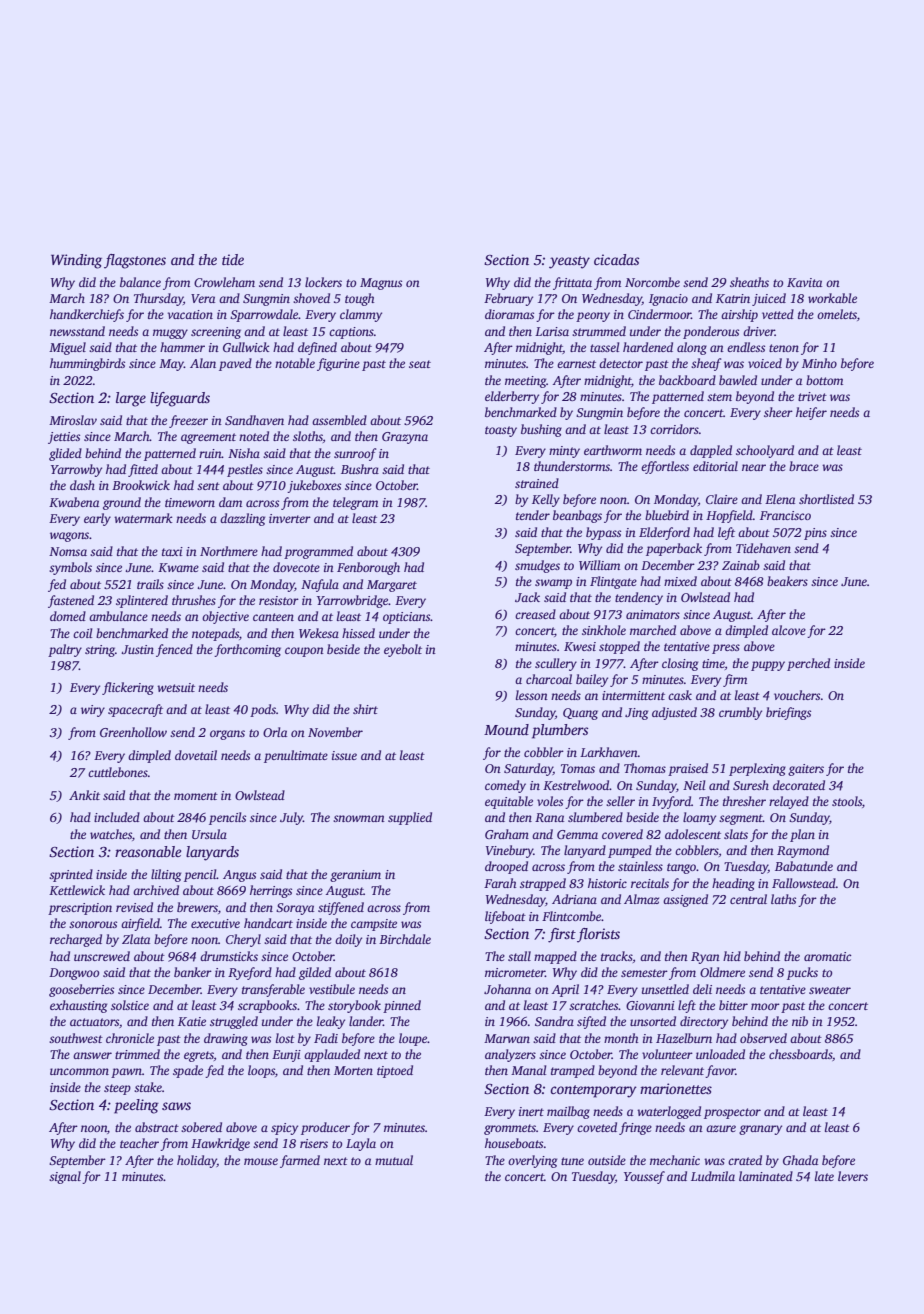 The height and width of the screenshot is (1314, 924). I want to click on hummingbirds, so click(87, 364).
